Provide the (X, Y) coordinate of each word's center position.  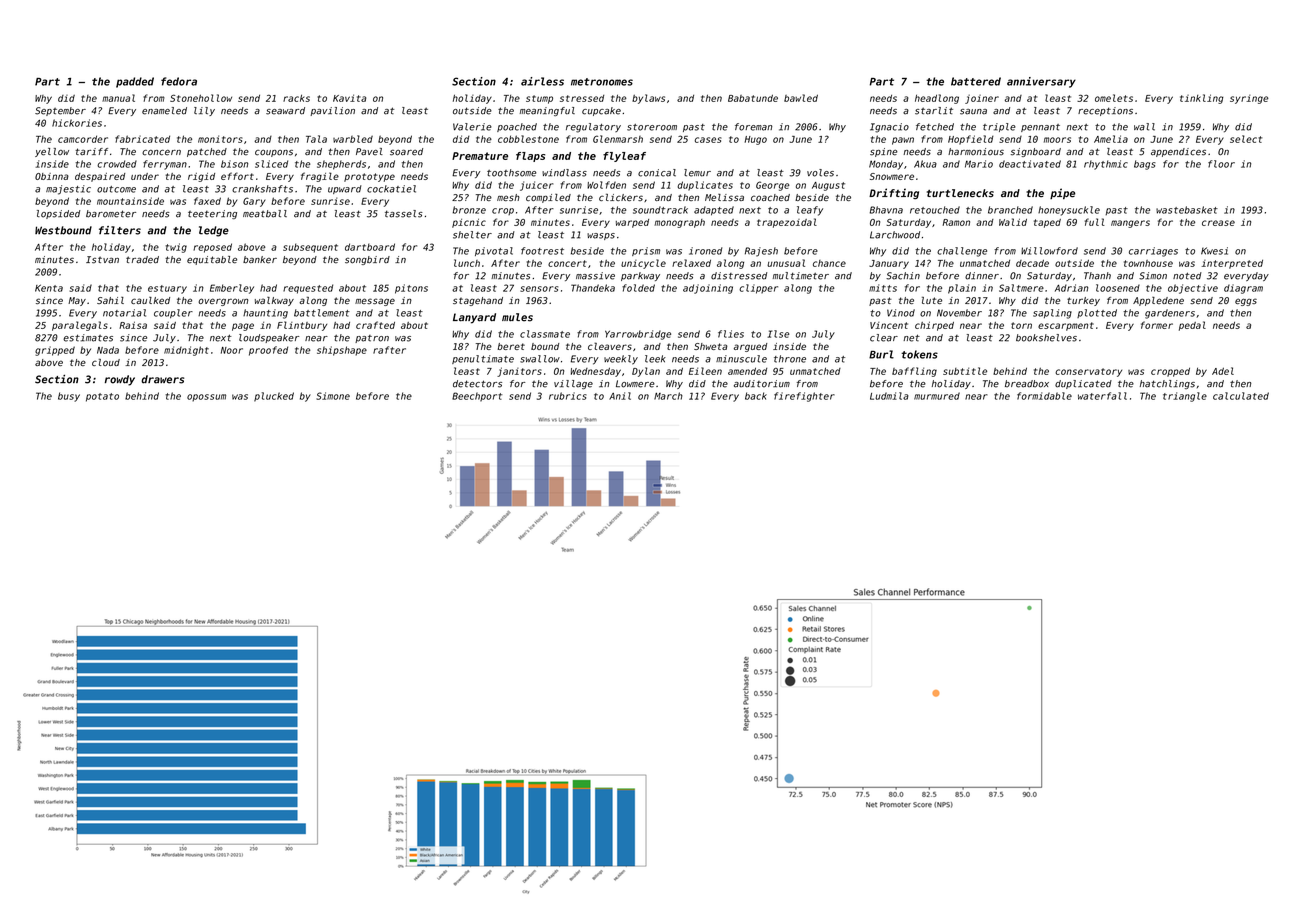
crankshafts (262, 189)
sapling (1052, 314)
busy (69, 397)
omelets (1114, 98)
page (243, 327)
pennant (1040, 128)
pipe (1062, 193)
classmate (545, 334)
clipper (758, 289)
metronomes (602, 82)
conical (657, 173)
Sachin (903, 276)
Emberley (232, 289)
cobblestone (528, 139)
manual (118, 98)
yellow (52, 152)
